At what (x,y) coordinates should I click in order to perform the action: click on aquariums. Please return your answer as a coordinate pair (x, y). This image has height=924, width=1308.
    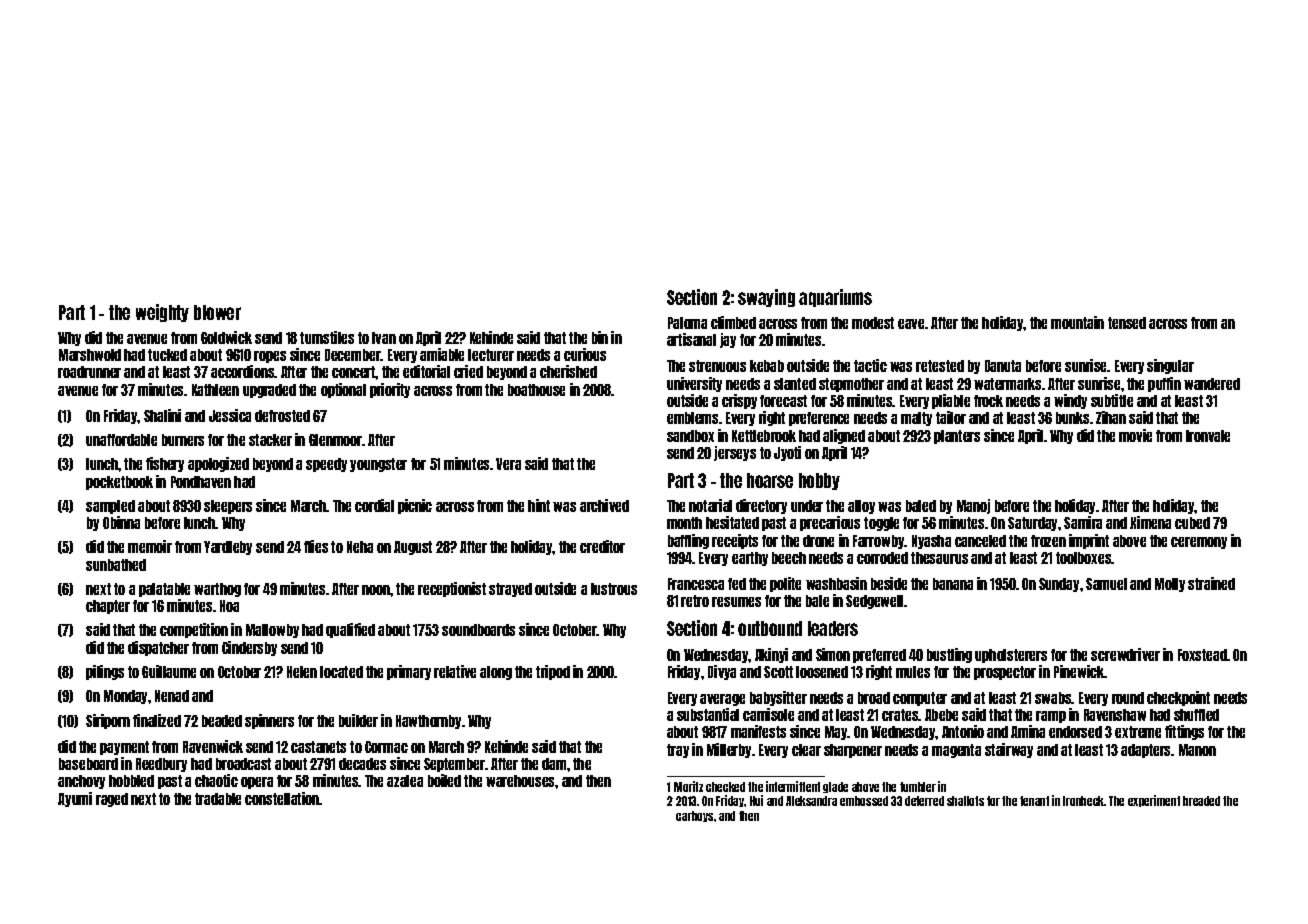
    Looking at the image, I should click on (835, 298).
